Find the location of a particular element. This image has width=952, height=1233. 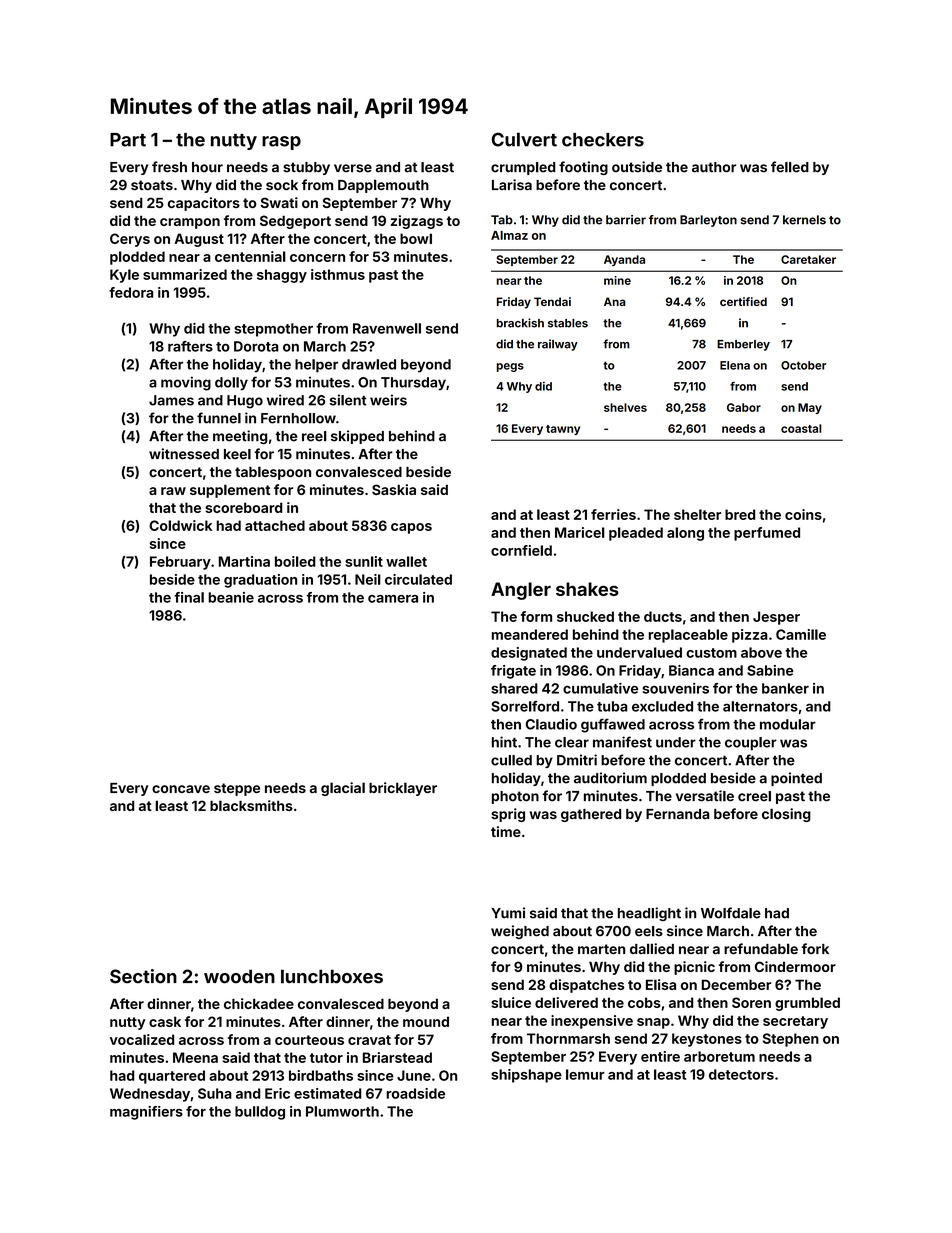

Suha is located at coordinates (215, 1093).
